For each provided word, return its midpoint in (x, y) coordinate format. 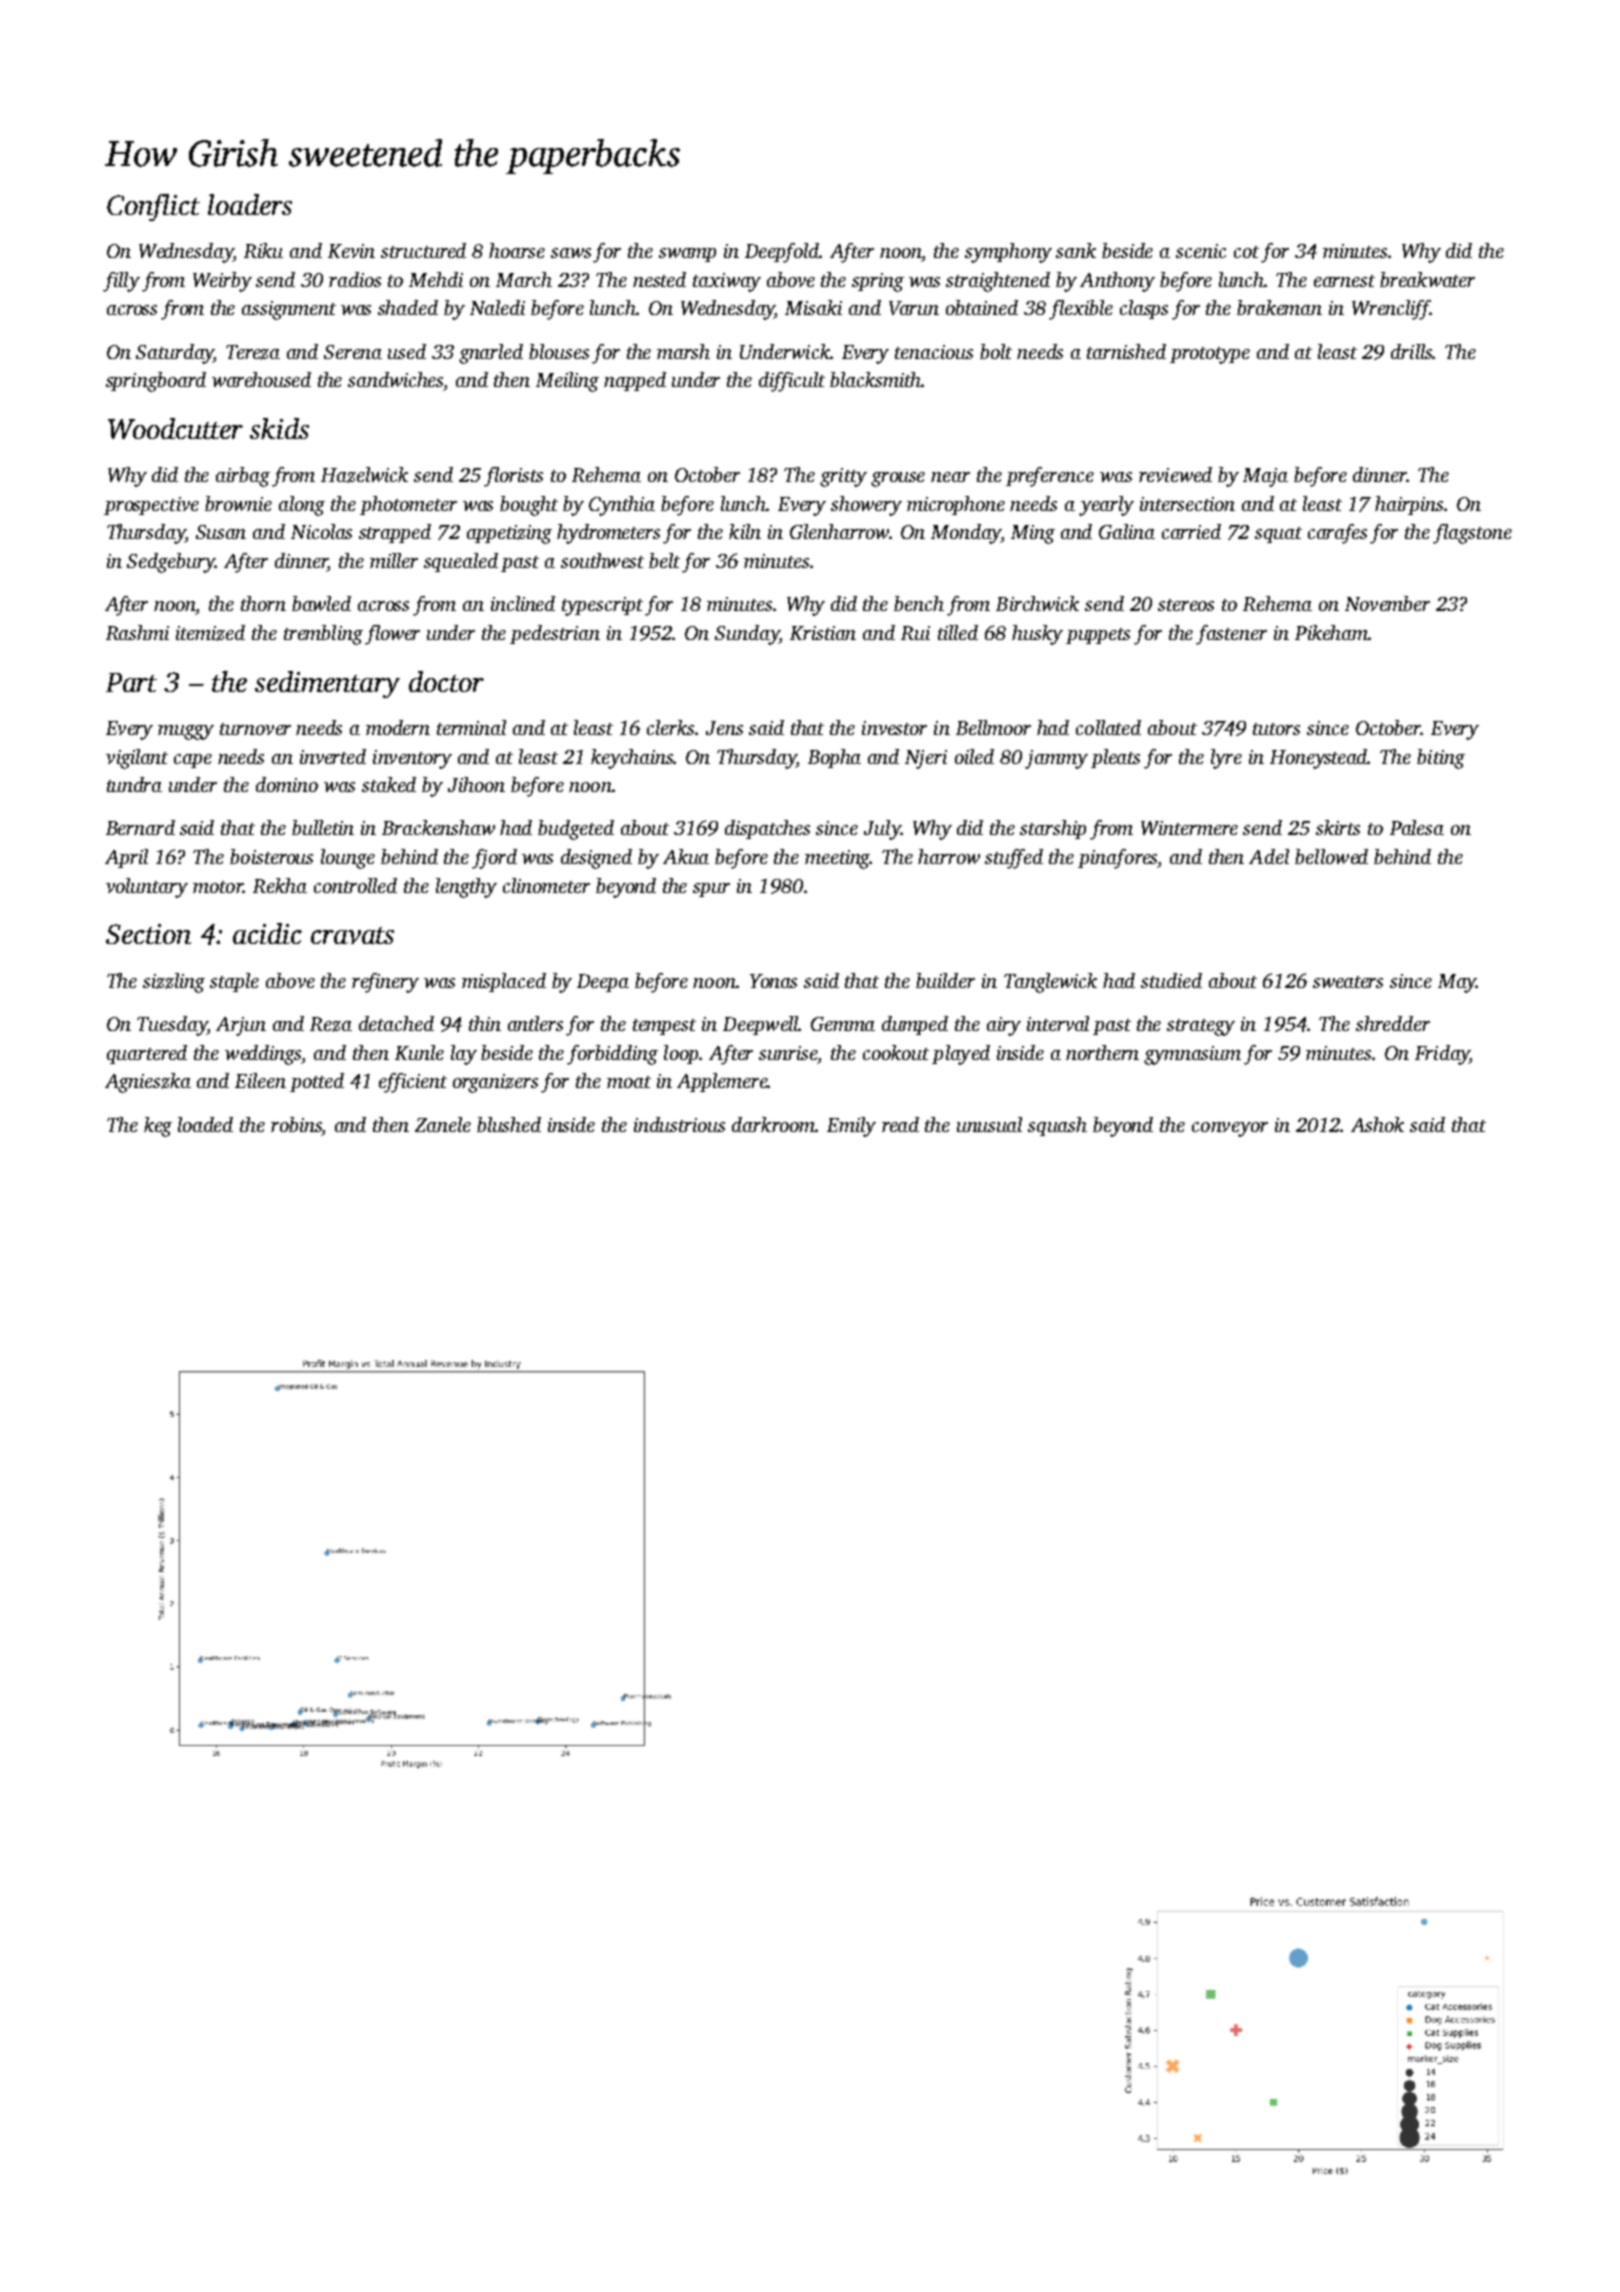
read (900, 1124)
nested (659, 279)
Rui (915, 633)
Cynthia (622, 506)
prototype (1210, 355)
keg (158, 1127)
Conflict (153, 207)
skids (279, 428)
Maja (1265, 477)
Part (131, 682)
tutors (1276, 729)
